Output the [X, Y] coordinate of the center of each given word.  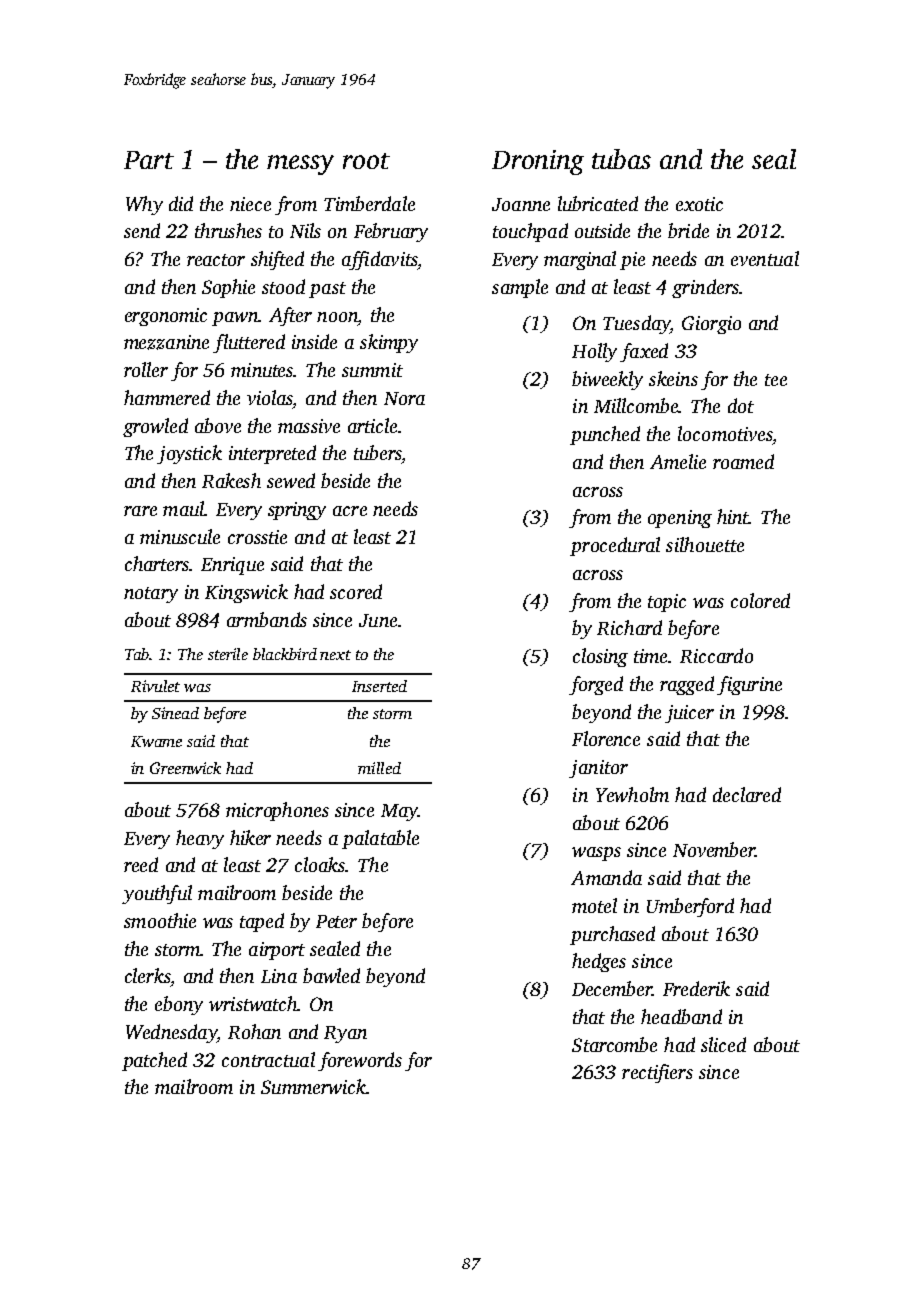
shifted [277, 260]
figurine [749, 685]
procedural [615, 546]
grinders [705, 288]
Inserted [379, 686]
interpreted [272, 454]
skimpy [389, 343]
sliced [723, 1044]
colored [760, 600]
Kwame [156, 741]
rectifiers [657, 1073]
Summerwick [313, 1086]
